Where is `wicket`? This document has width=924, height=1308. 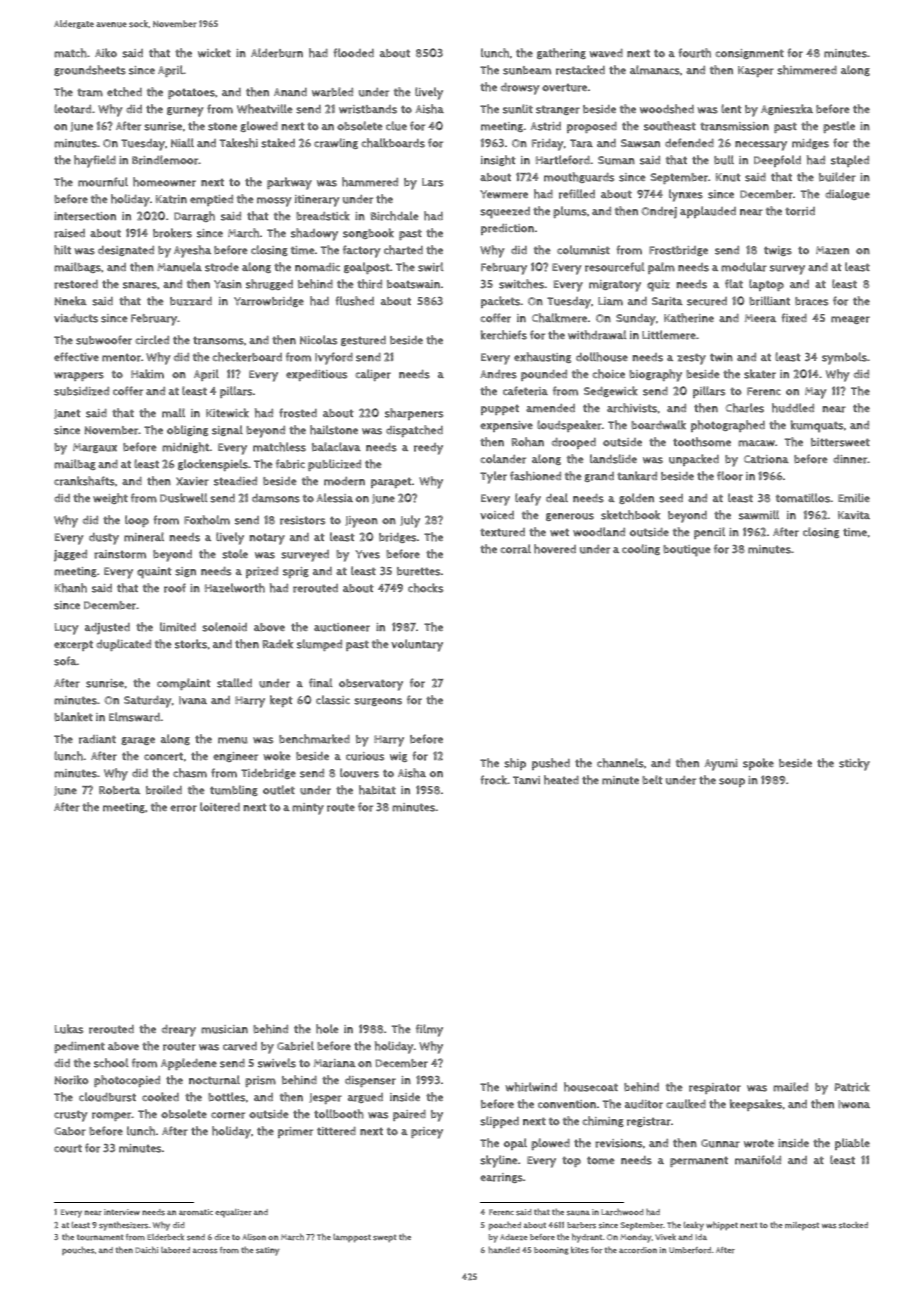
wicket is located at coordinates (214, 53).
